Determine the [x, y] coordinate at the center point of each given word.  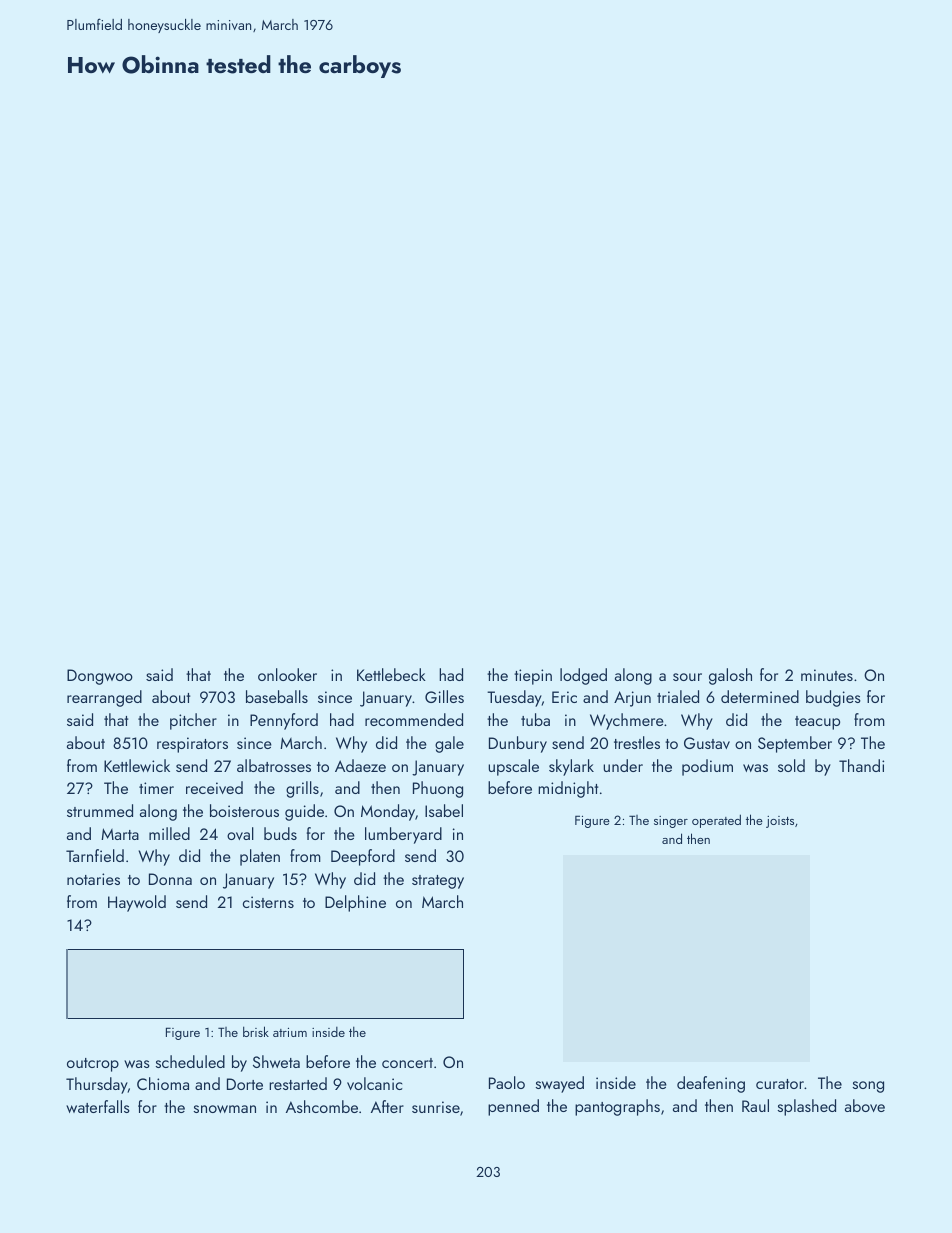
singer [671, 822]
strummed [100, 810]
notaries [93, 879]
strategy [438, 882]
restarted [298, 1083]
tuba [535, 719]
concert [407, 1063]
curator [780, 1084]
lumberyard [403, 835]
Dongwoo [100, 677]
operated [716, 821]
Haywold [137, 903]
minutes [827, 675]
